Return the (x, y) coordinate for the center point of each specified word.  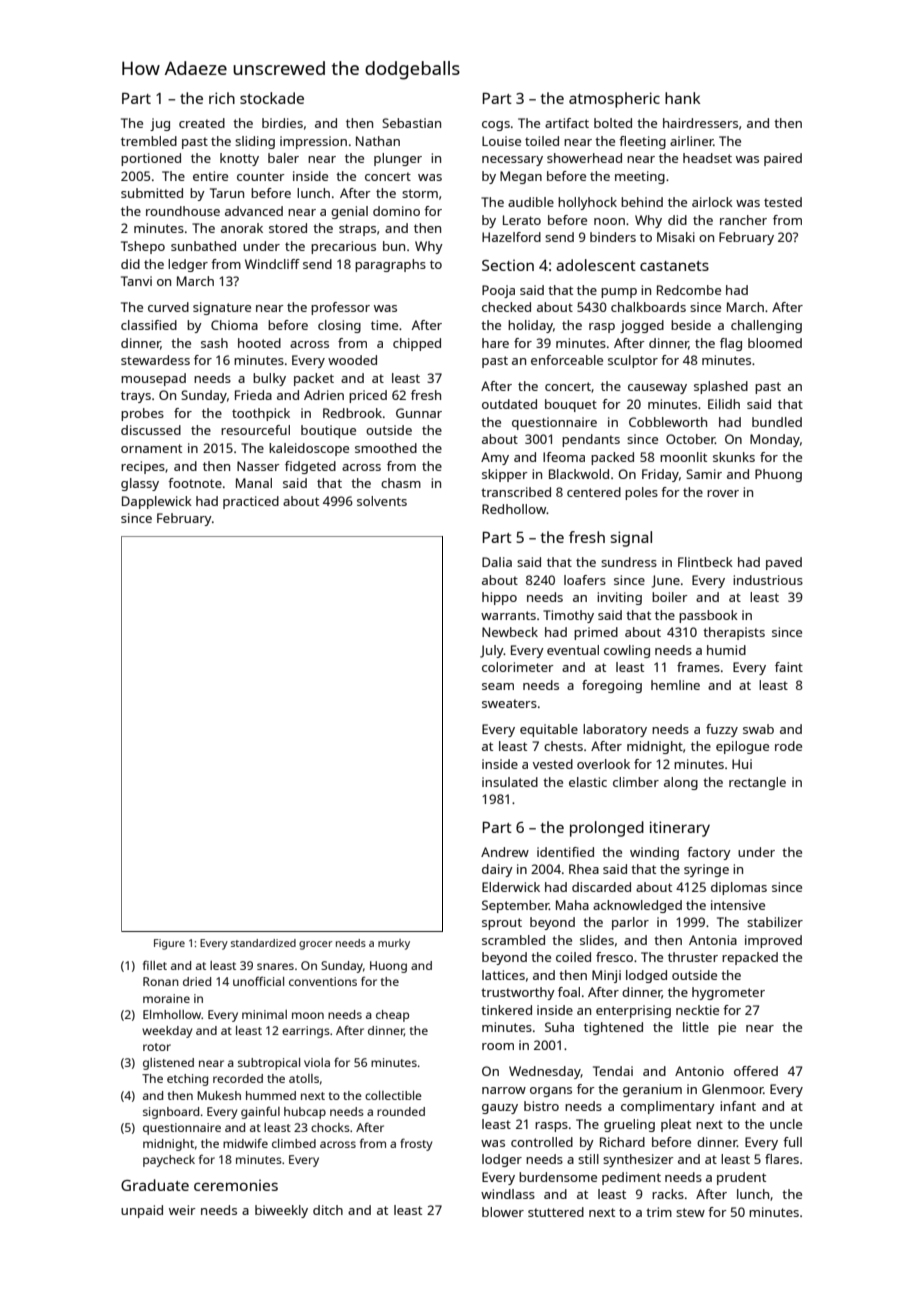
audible (531, 202)
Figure (169, 944)
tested (783, 202)
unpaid (142, 1211)
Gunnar (419, 413)
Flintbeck (705, 562)
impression (313, 142)
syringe (706, 870)
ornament (151, 448)
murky (394, 944)
